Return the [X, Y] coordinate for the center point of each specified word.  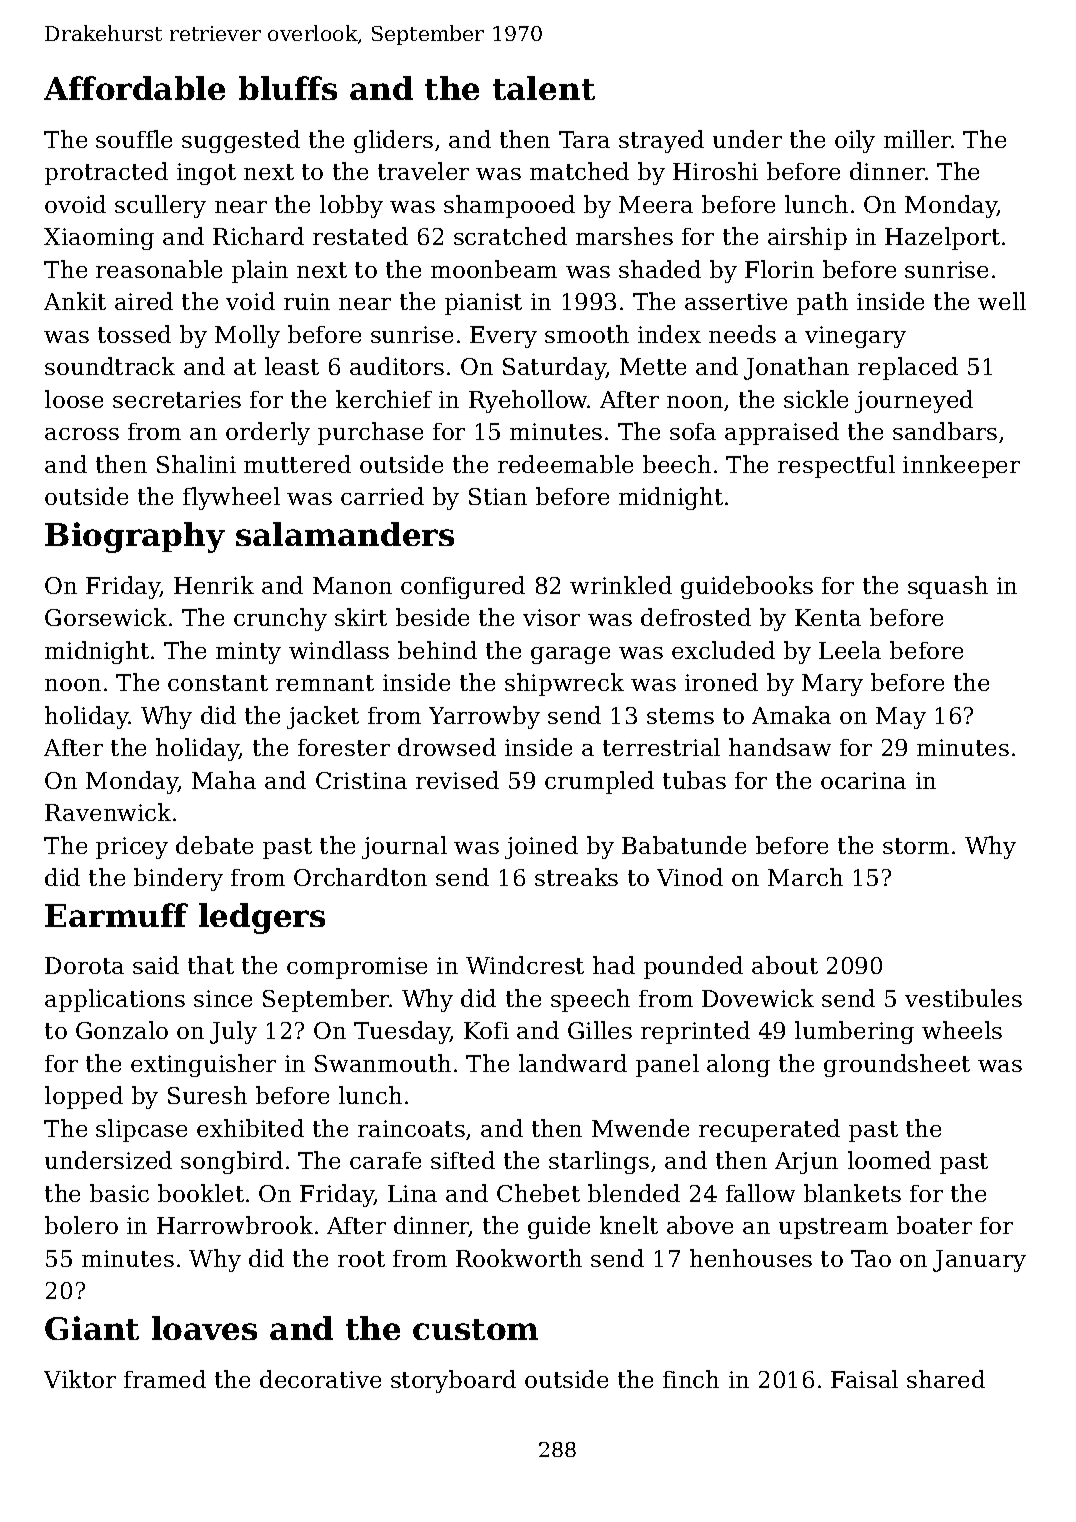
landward [573, 1063]
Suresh [207, 1095]
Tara [584, 139]
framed [165, 1379]
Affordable [134, 88]
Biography [135, 537]
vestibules [963, 998]
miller [918, 139]
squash [948, 587]
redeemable [565, 464]
